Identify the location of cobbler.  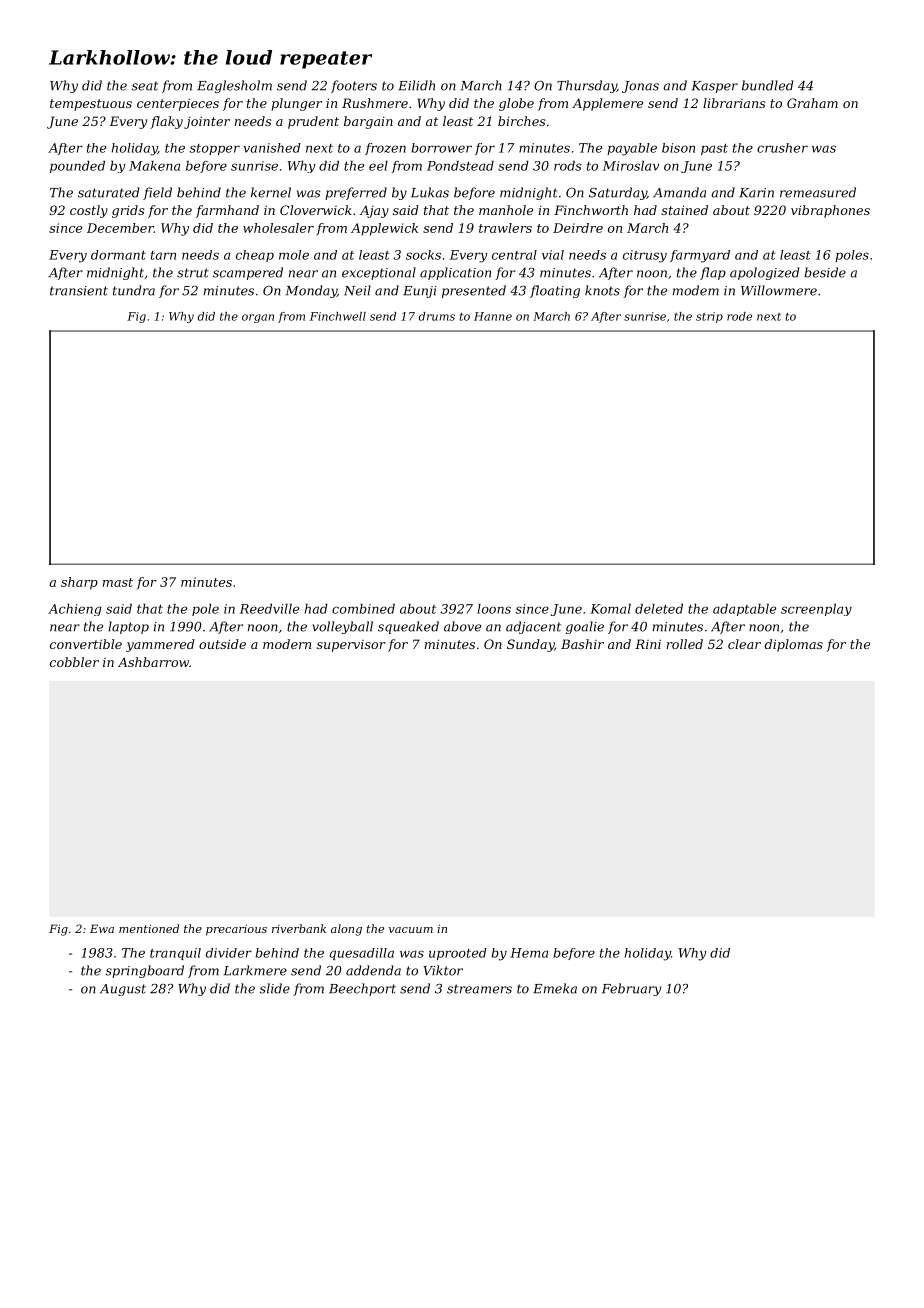
(74, 662).
